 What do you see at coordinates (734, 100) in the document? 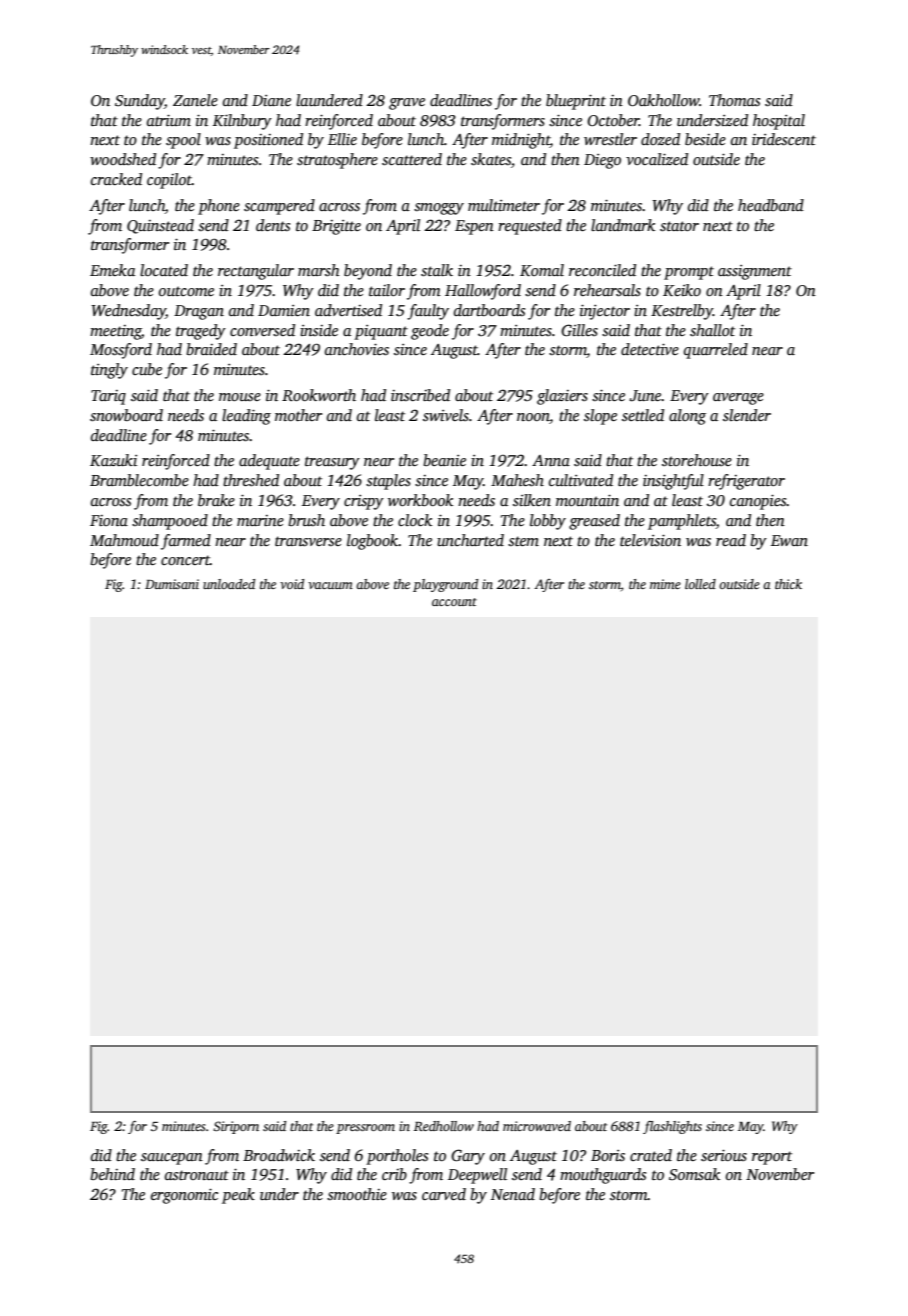
I see `Thomas` at bounding box center [734, 100].
